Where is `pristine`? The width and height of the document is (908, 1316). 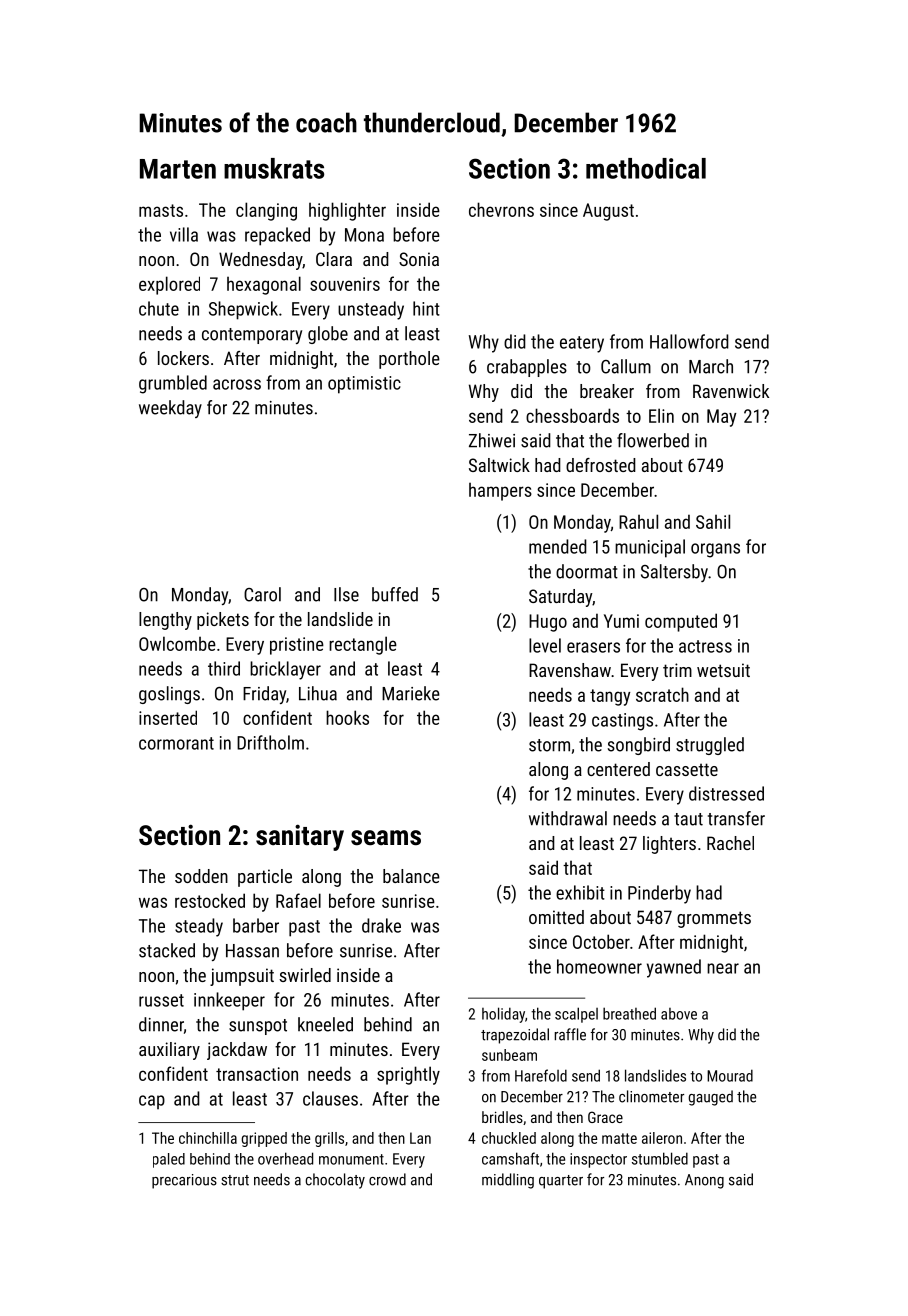
pristine is located at coordinates (297, 646).
